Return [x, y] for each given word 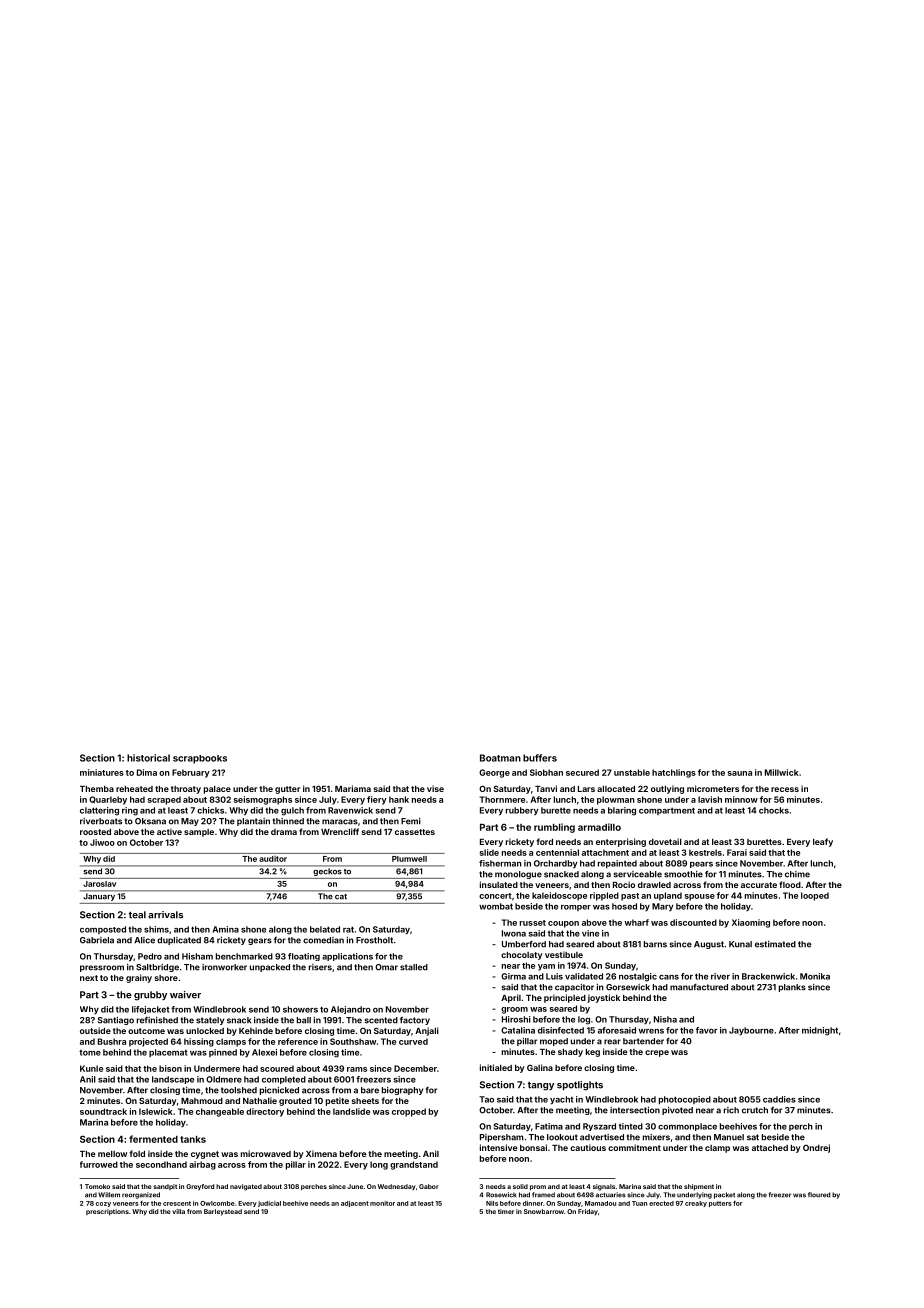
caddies [779, 1099]
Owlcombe [217, 1203]
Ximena [321, 1153]
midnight [820, 1031]
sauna [739, 773]
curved [413, 1041]
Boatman [500, 758]
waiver [185, 995]
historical [148, 758]
